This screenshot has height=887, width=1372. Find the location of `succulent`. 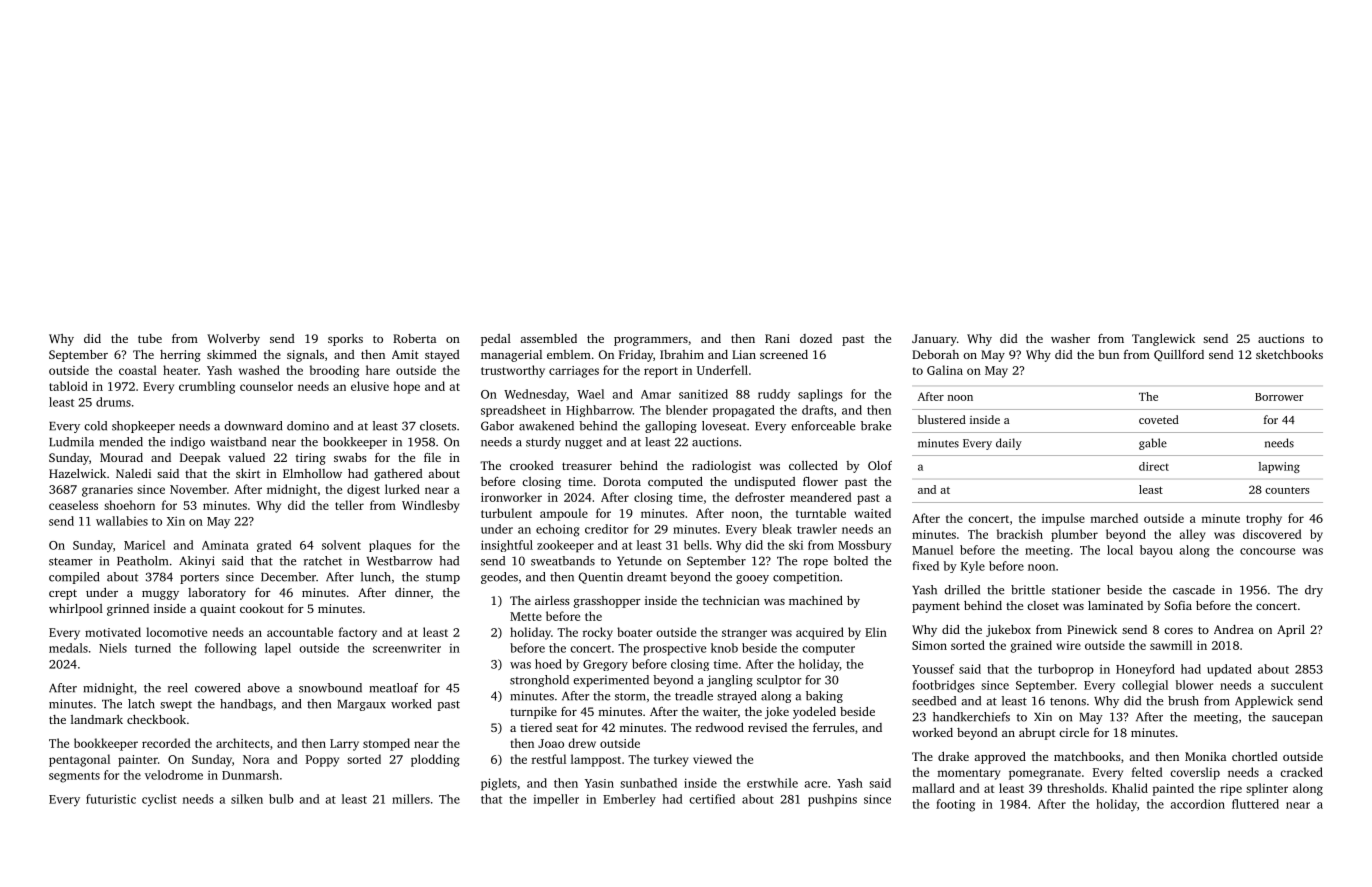

succulent is located at coordinates (1297, 685).
